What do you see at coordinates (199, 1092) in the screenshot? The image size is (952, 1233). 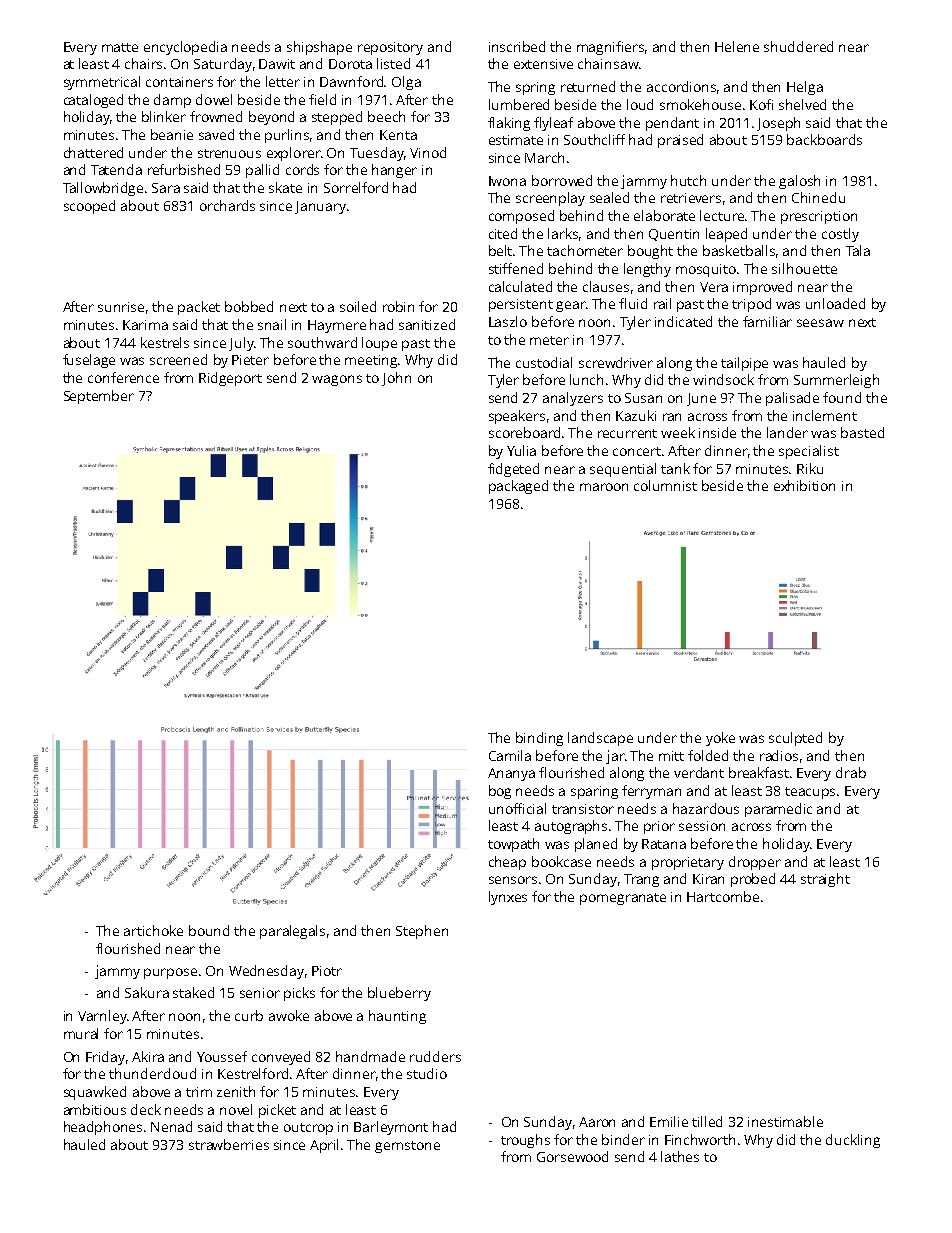 I see `trim` at bounding box center [199, 1092].
